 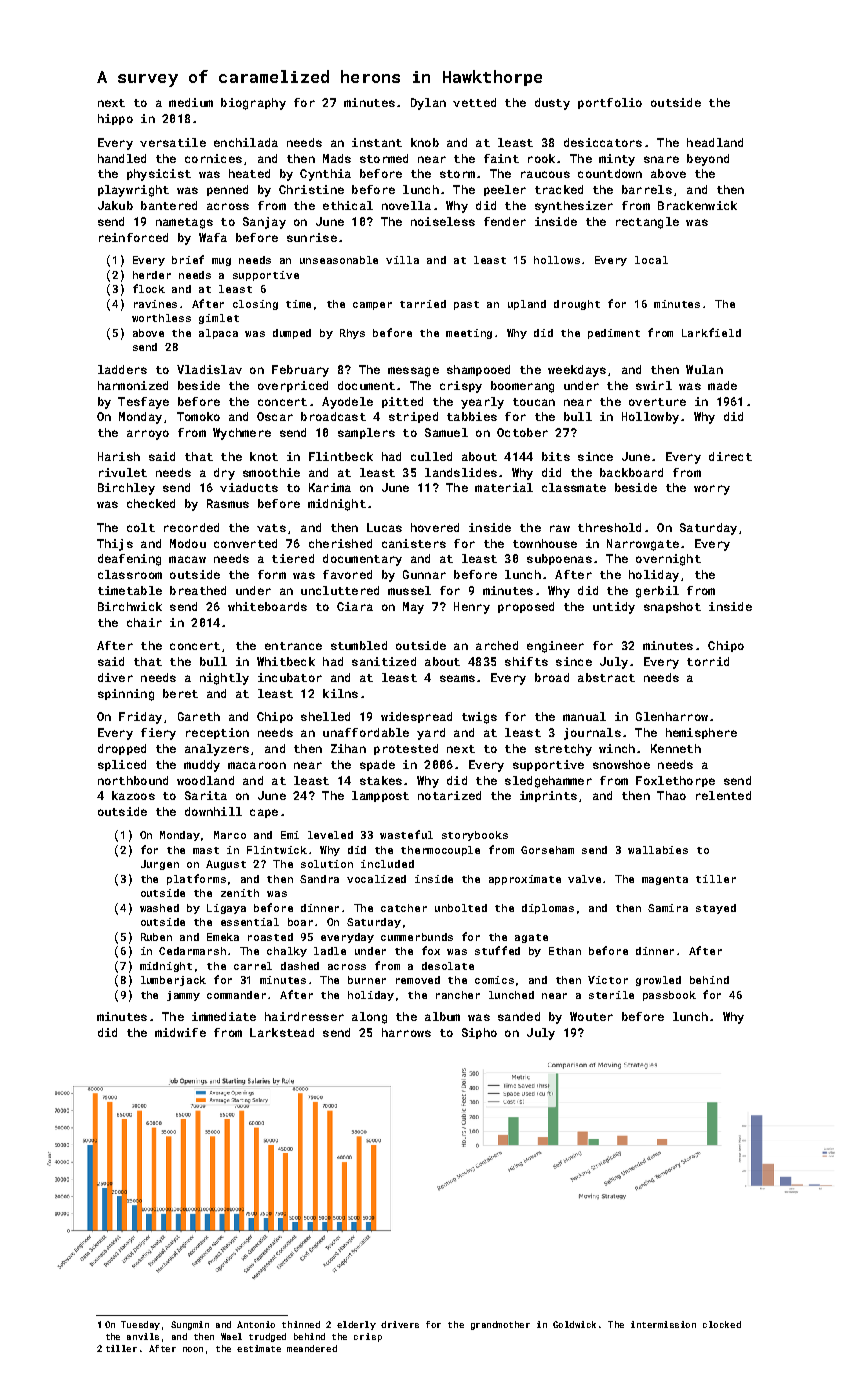 What do you see at coordinates (669, 996) in the document?
I see `passbook` at bounding box center [669, 996].
